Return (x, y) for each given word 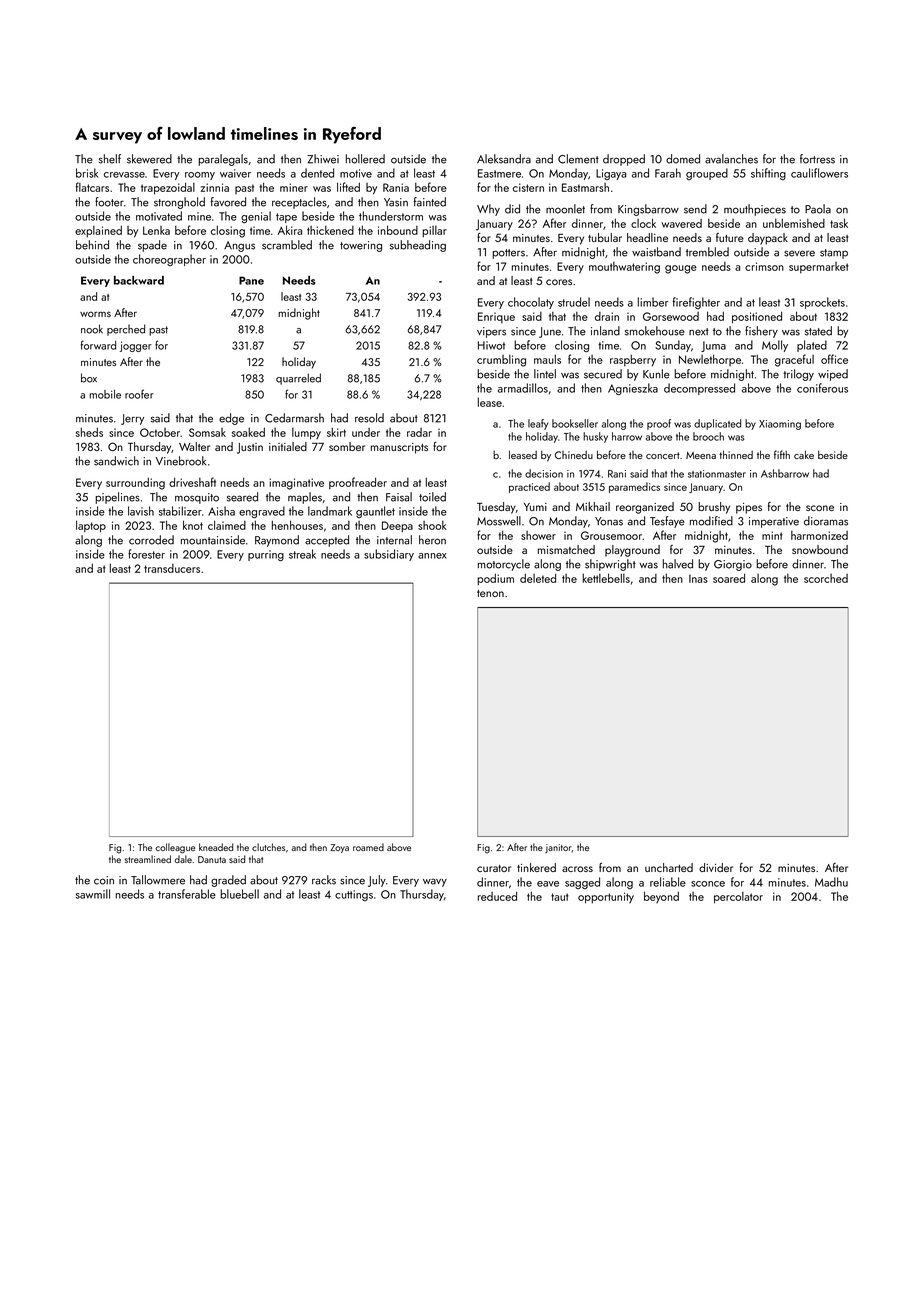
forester (146, 554)
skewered (149, 159)
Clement (578, 159)
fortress (817, 159)
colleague (175, 848)
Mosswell (499, 521)
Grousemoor (612, 535)
